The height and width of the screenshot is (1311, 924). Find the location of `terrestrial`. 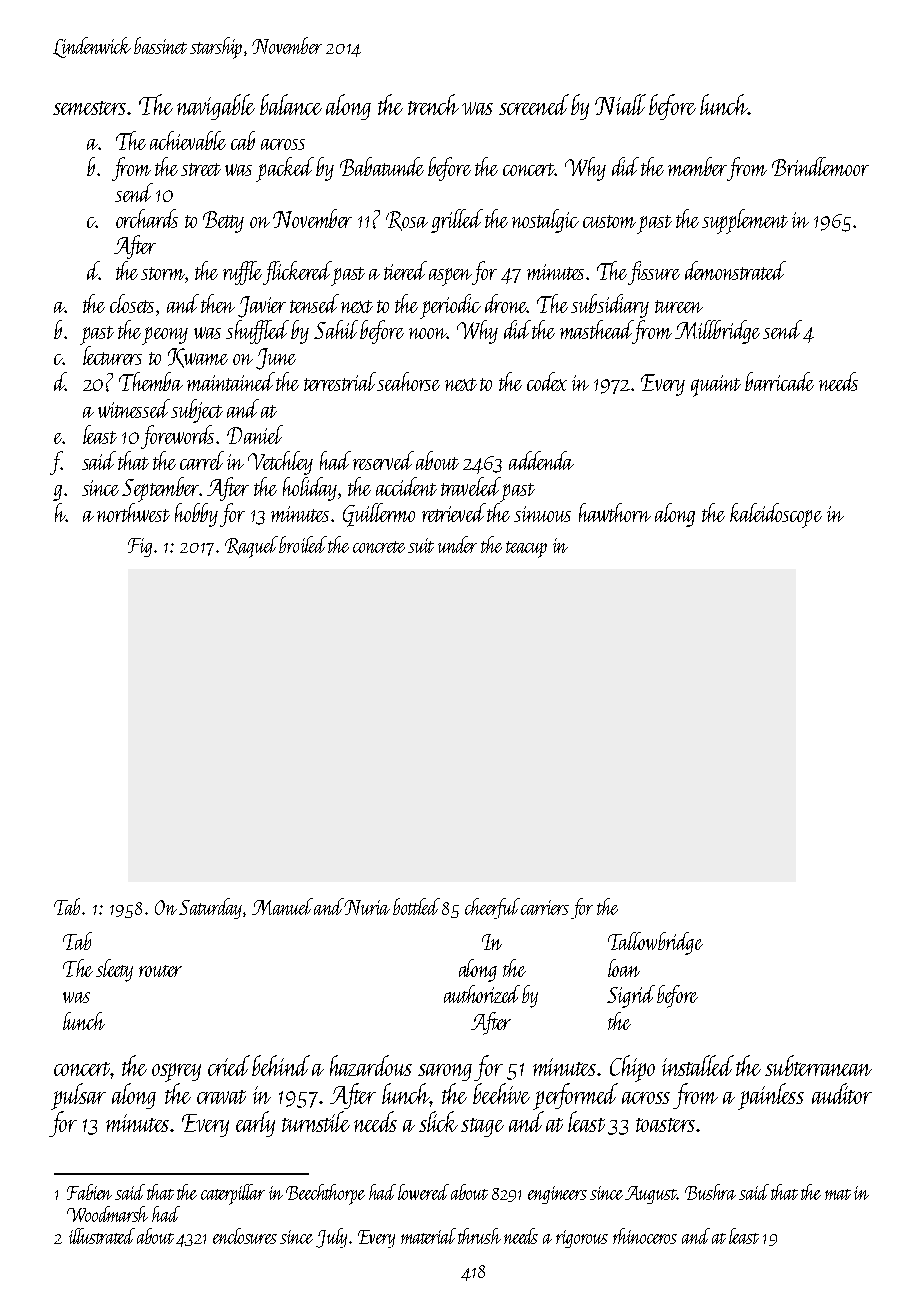

terrestrial is located at coordinates (341, 381).
